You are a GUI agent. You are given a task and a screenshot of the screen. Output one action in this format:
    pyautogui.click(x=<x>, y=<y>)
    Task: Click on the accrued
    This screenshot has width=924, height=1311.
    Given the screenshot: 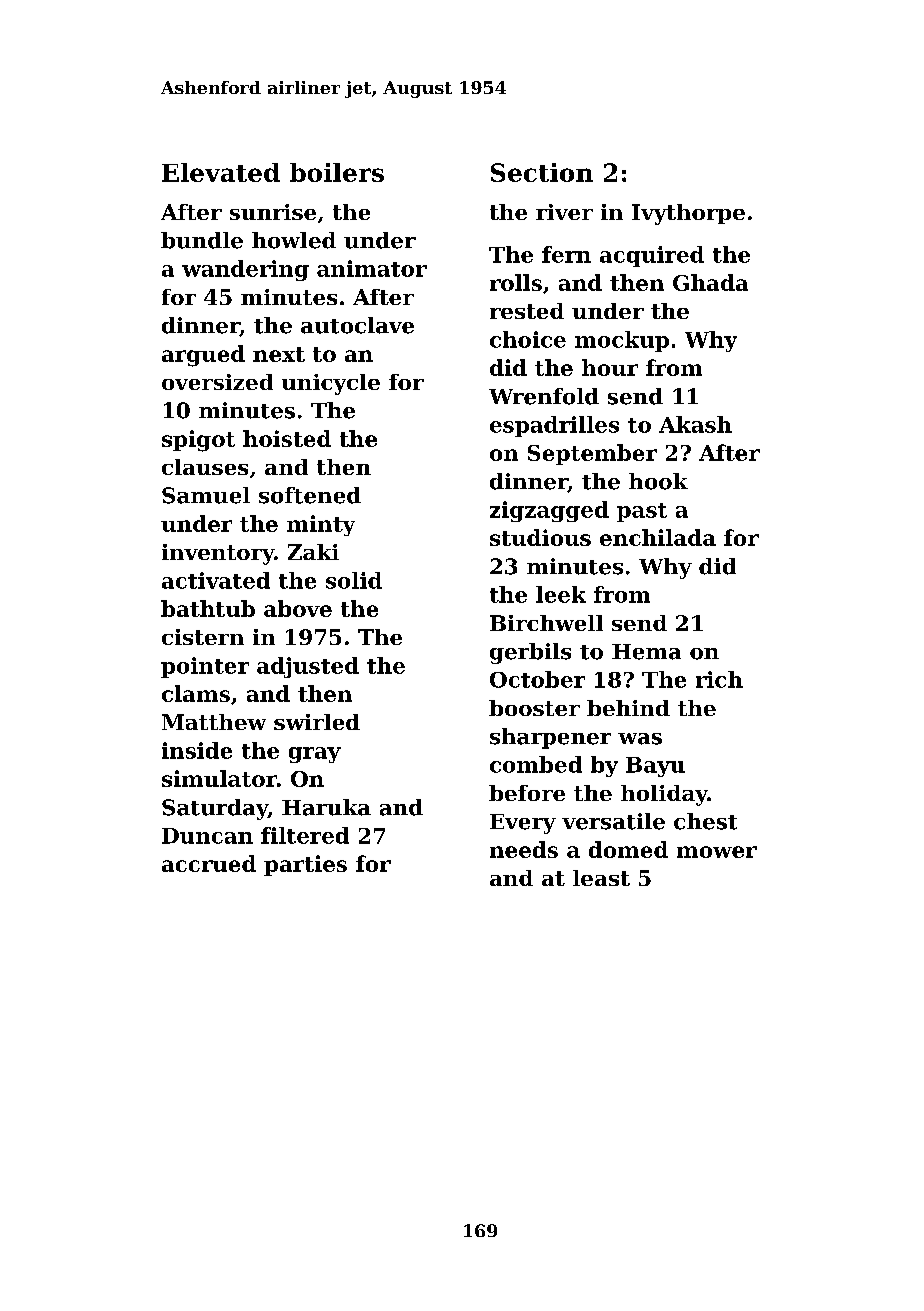 What is the action you would take?
    pyautogui.click(x=209, y=863)
